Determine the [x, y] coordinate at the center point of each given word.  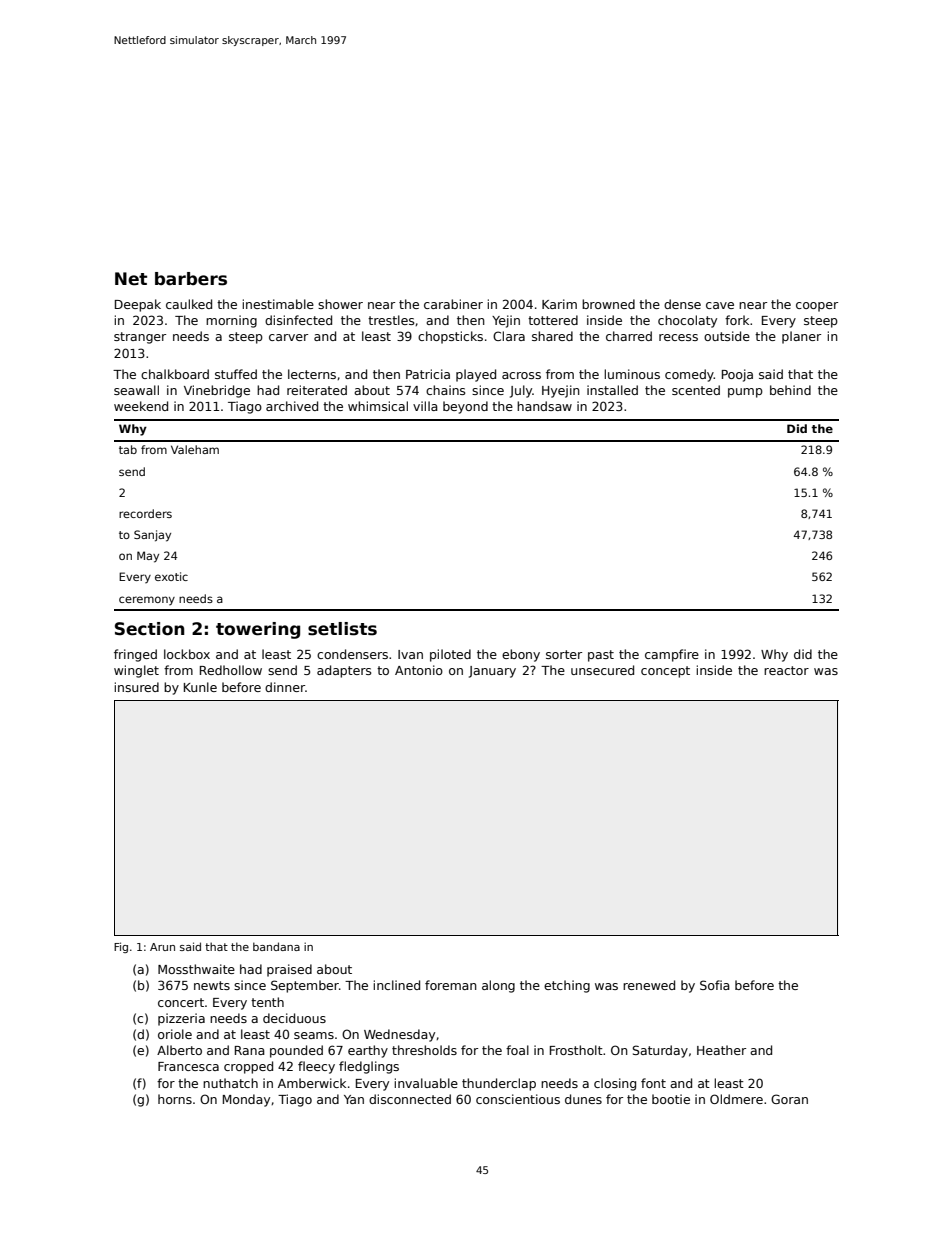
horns [175, 1099]
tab [128, 449]
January [492, 672]
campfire [672, 655]
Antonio [419, 670]
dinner [285, 687]
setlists [342, 629]
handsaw [544, 406]
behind [790, 390]
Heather [721, 1050]
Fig [121, 947]
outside [727, 336]
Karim [559, 304]
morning [231, 321]
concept [665, 672]
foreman [451, 985]
